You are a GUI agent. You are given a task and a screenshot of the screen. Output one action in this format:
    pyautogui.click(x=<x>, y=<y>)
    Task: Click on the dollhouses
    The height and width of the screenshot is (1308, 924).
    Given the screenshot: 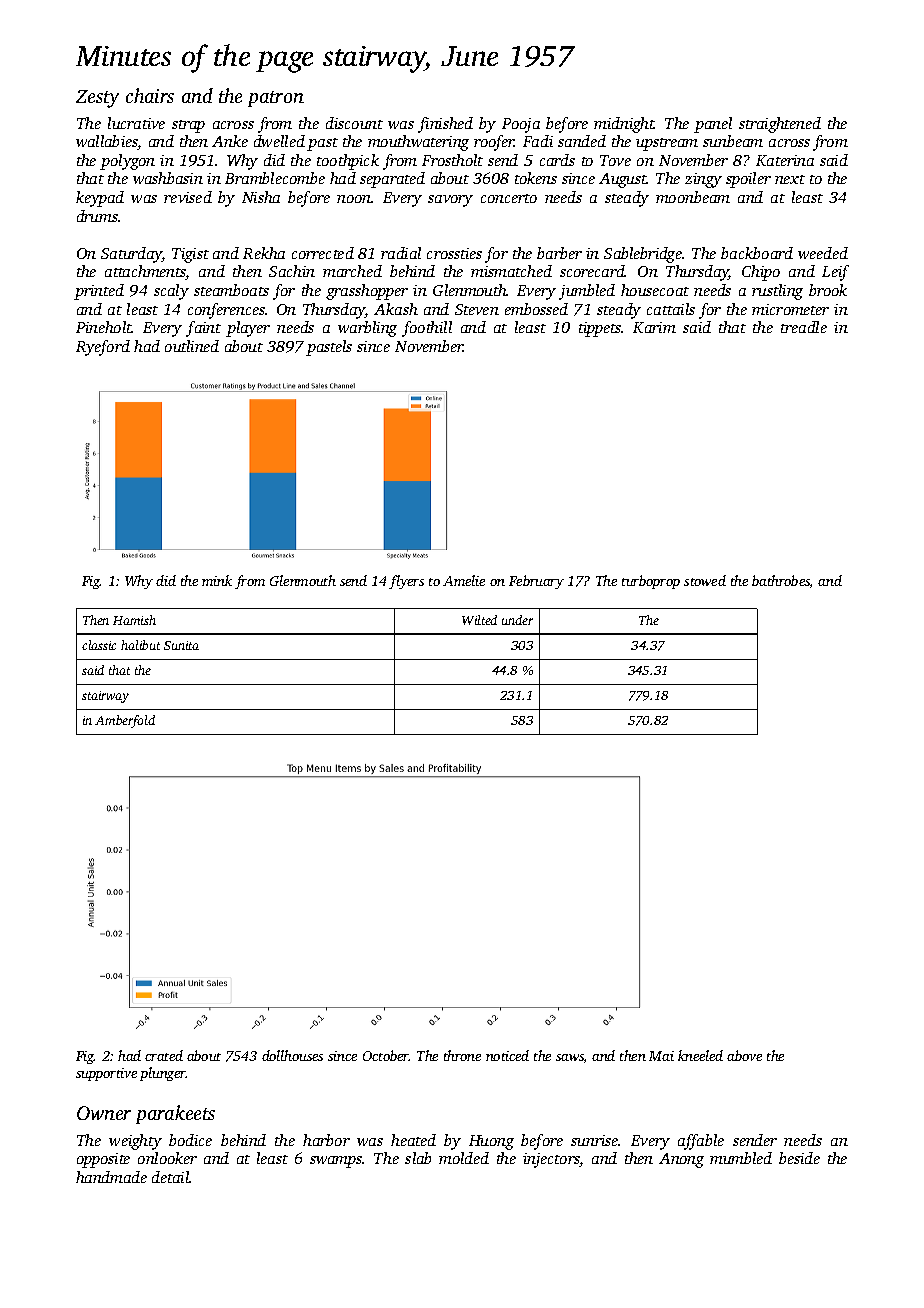 What is the action you would take?
    pyautogui.click(x=292, y=1055)
